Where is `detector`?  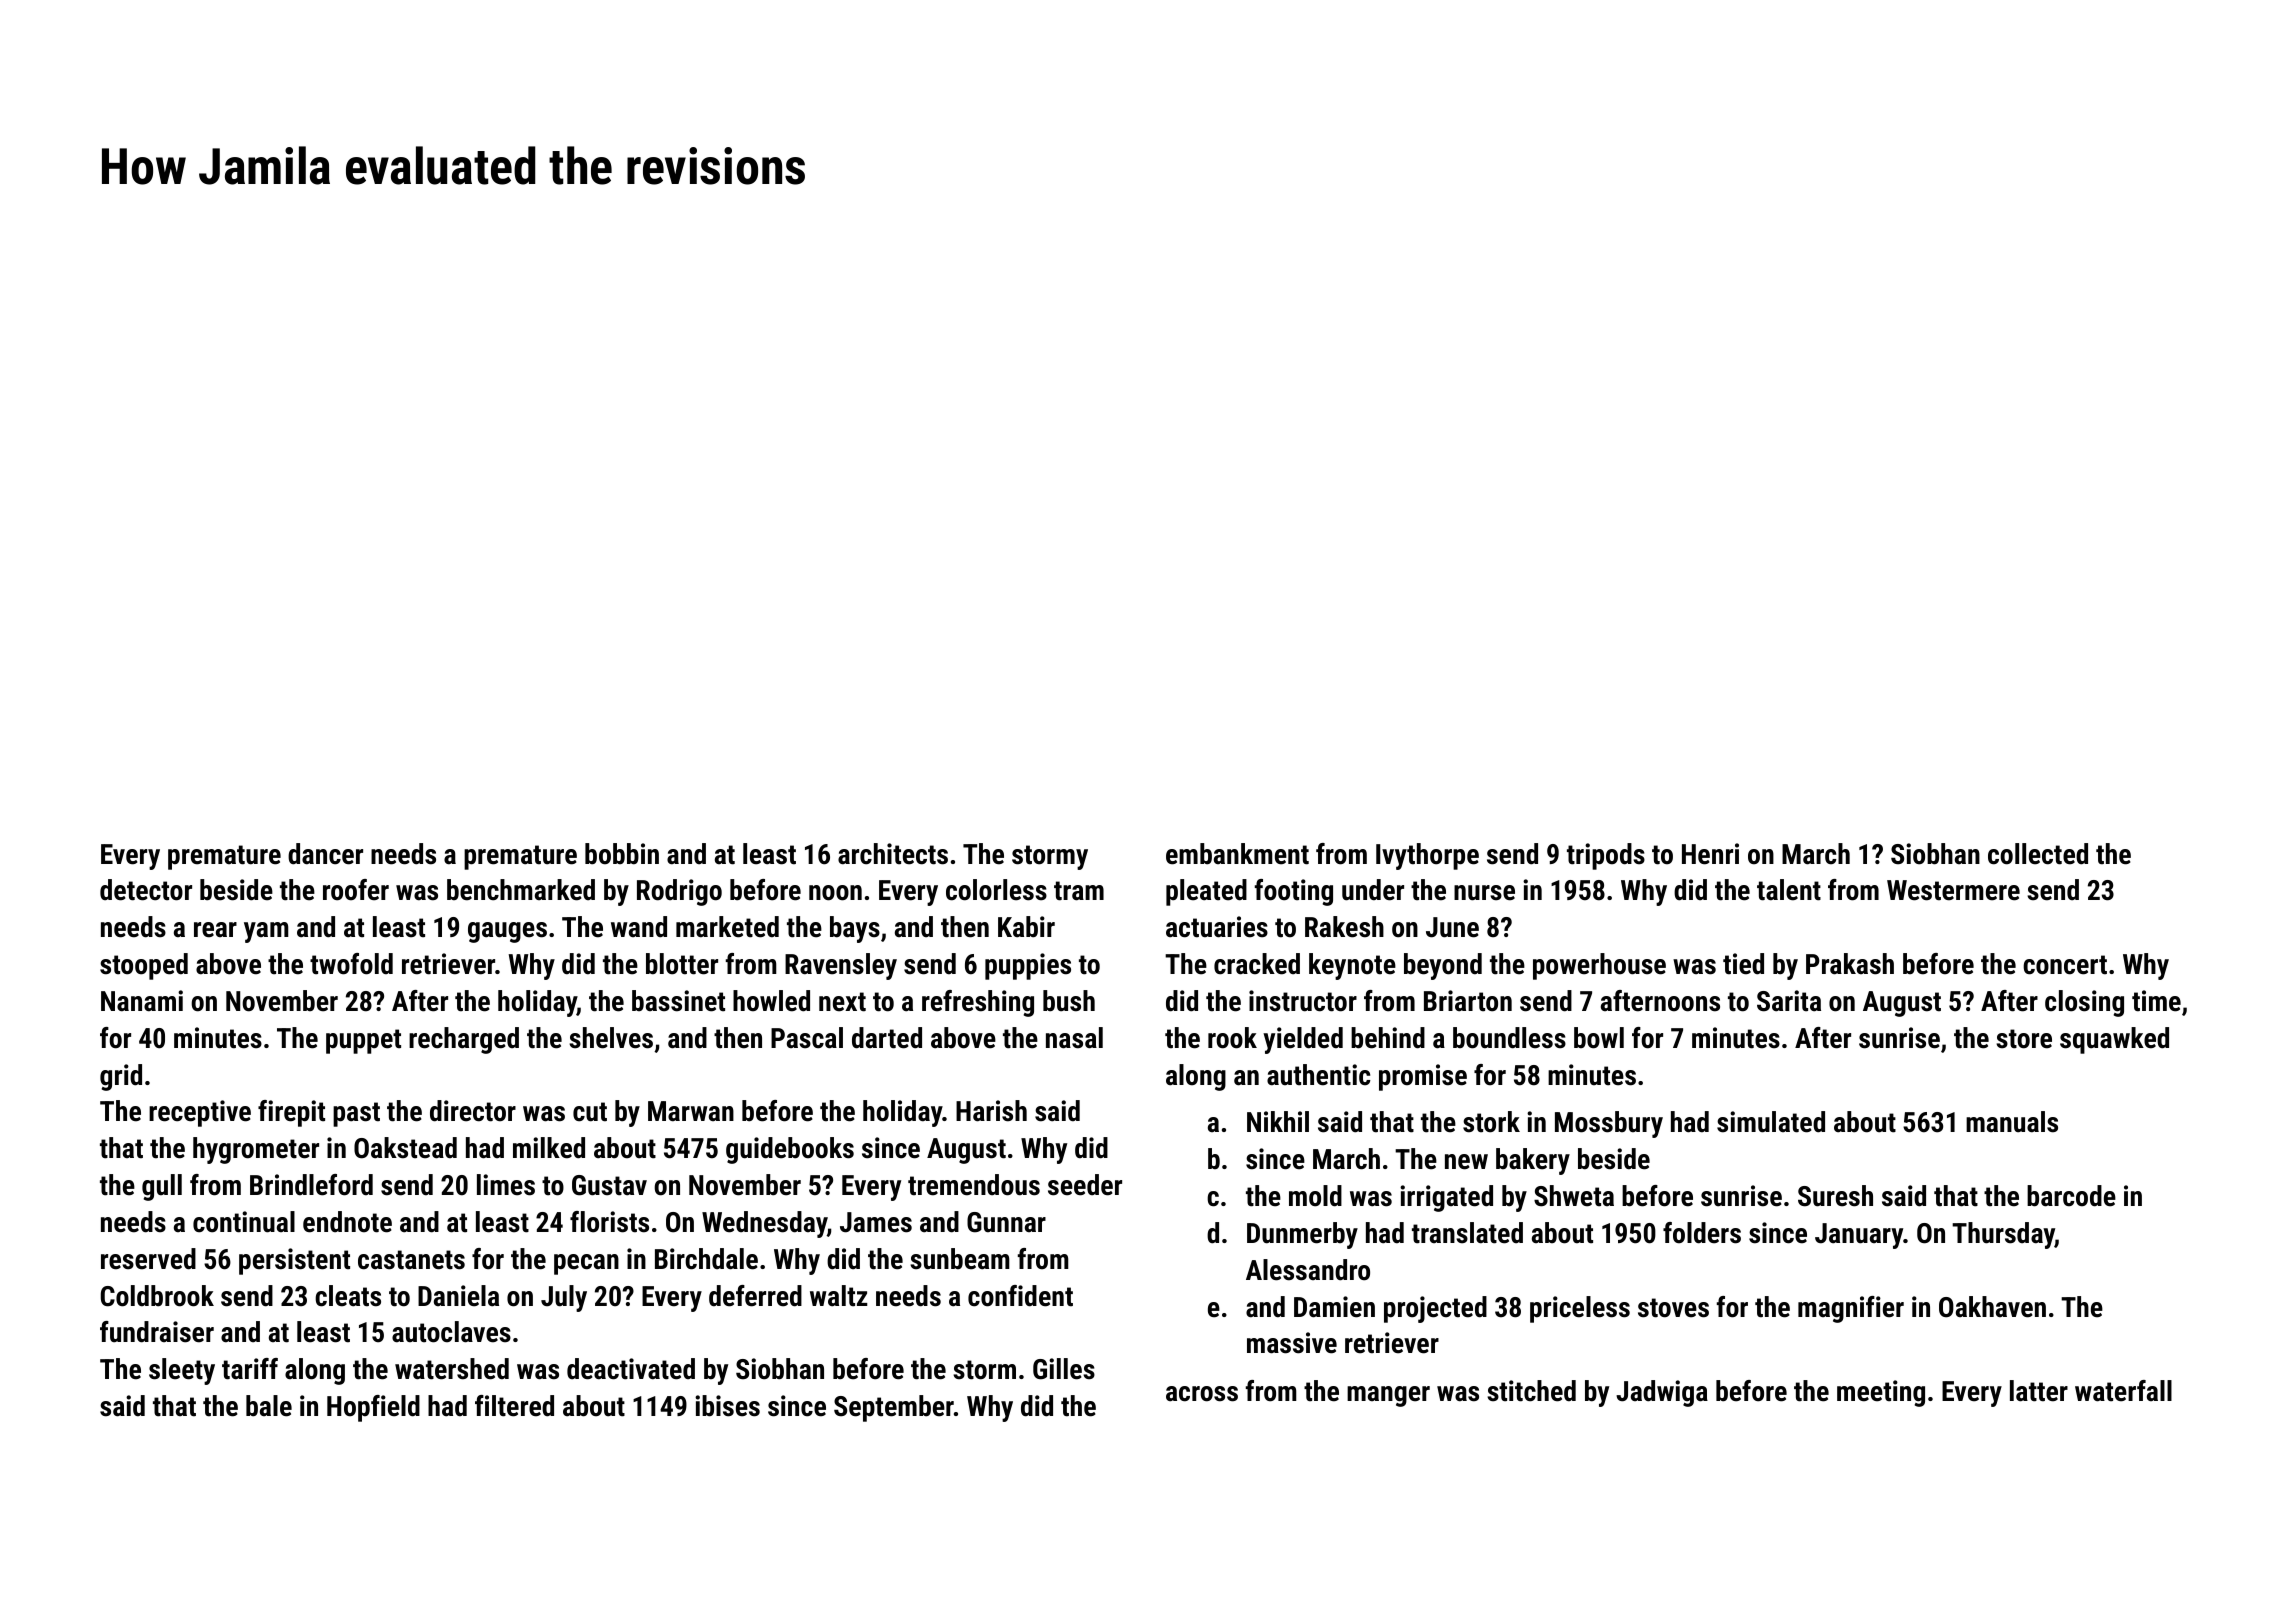
detector is located at coordinates (146, 890).
